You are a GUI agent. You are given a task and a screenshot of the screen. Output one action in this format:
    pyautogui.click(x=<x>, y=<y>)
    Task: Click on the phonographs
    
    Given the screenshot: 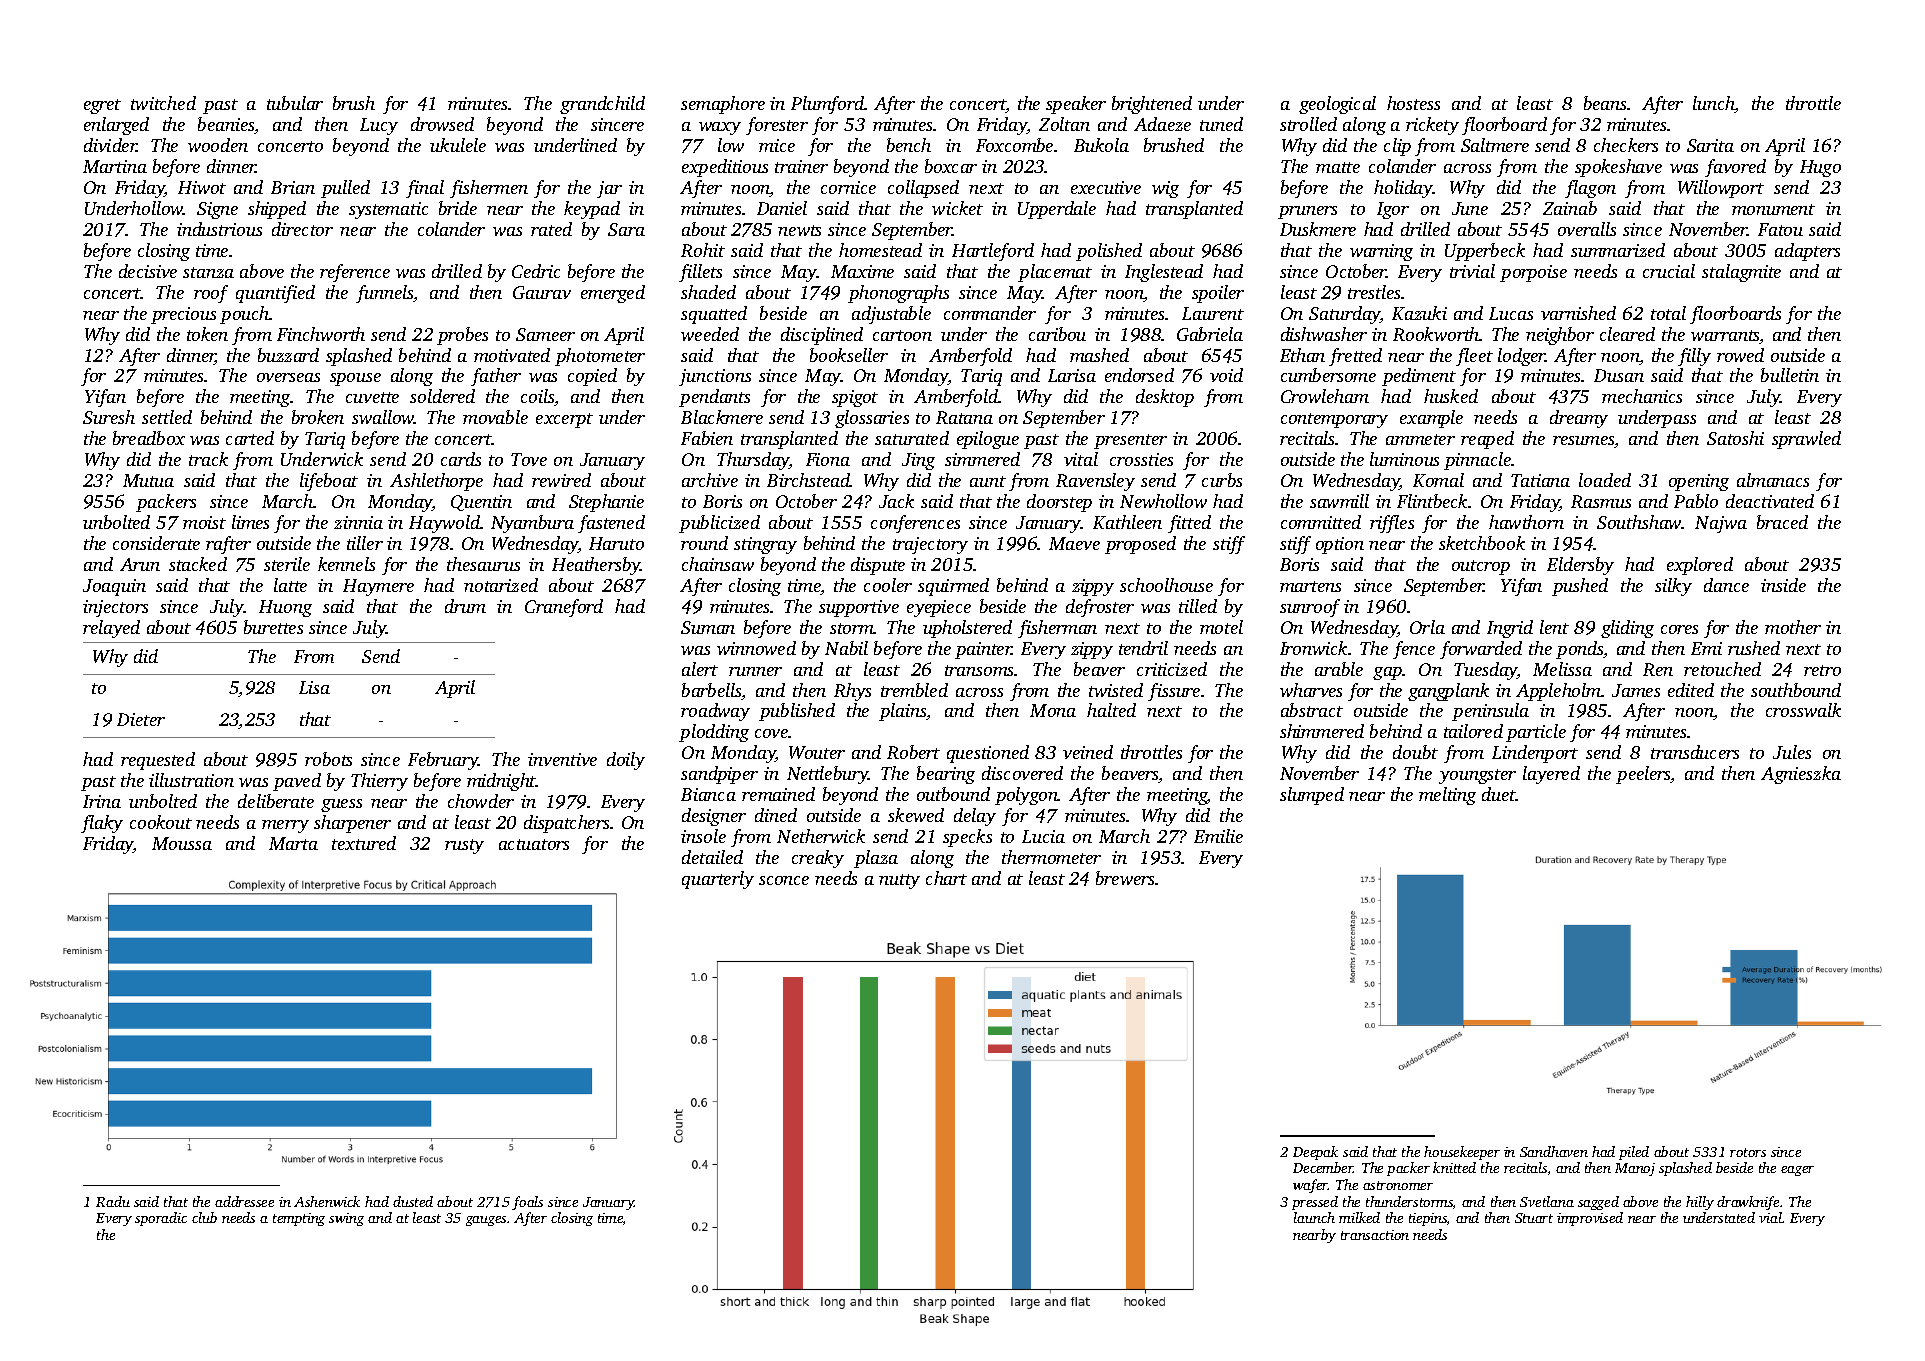 What is the action you would take?
    pyautogui.click(x=898, y=294)
